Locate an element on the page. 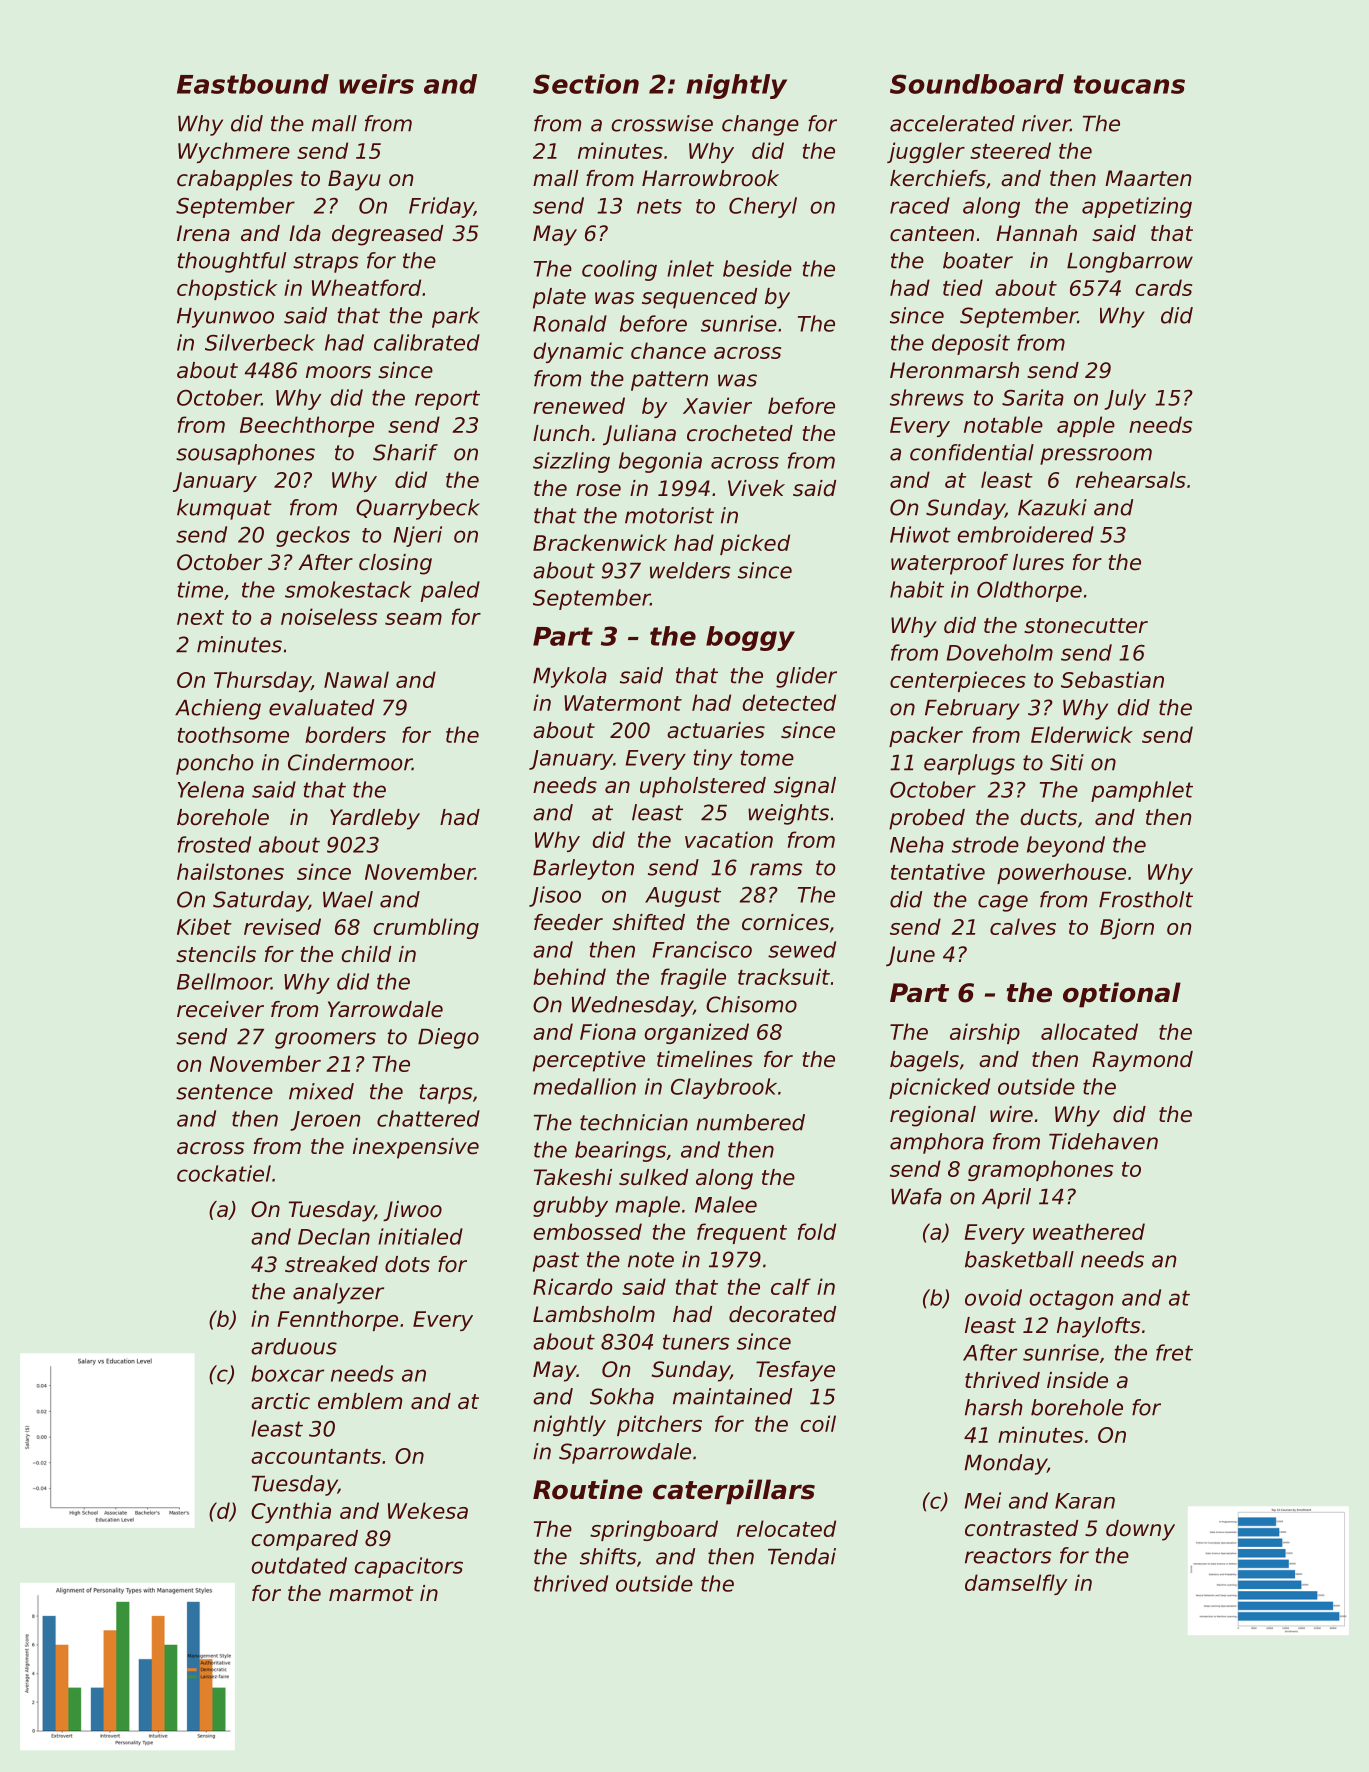 This document has width=1369, height=1772. Lambsholm is located at coordinates (594, 1314).
